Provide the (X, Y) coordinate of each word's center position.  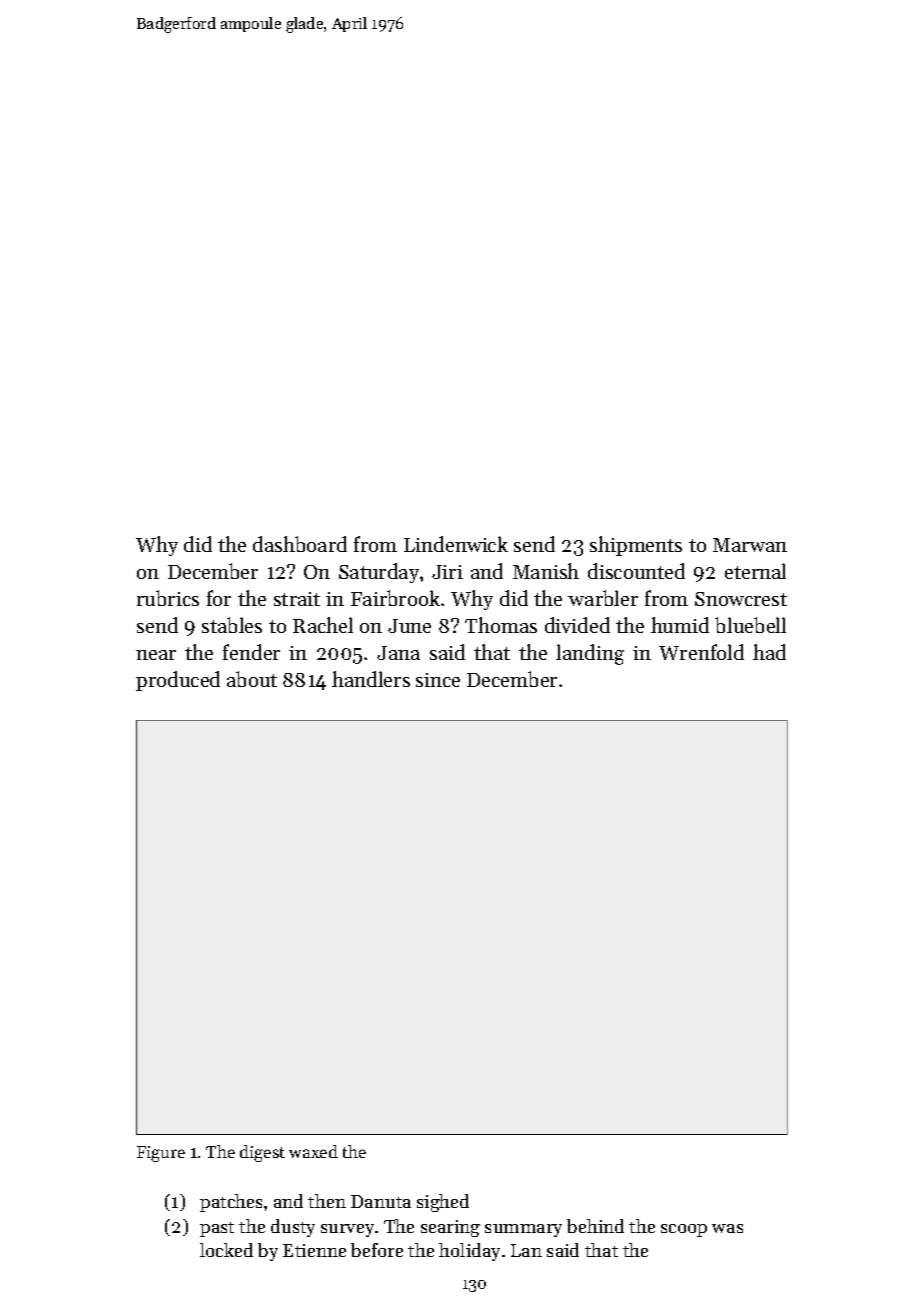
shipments (636, 546)
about (252, 679)
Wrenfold (701, 652)
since (438, 680)
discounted (636, 571)
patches (231, 1203)
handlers (371, 679)
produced (178, 681)
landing (590, 654)
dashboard (300, 544)
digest (262, 1153)
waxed (313, 1151)
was (727, 1228)
